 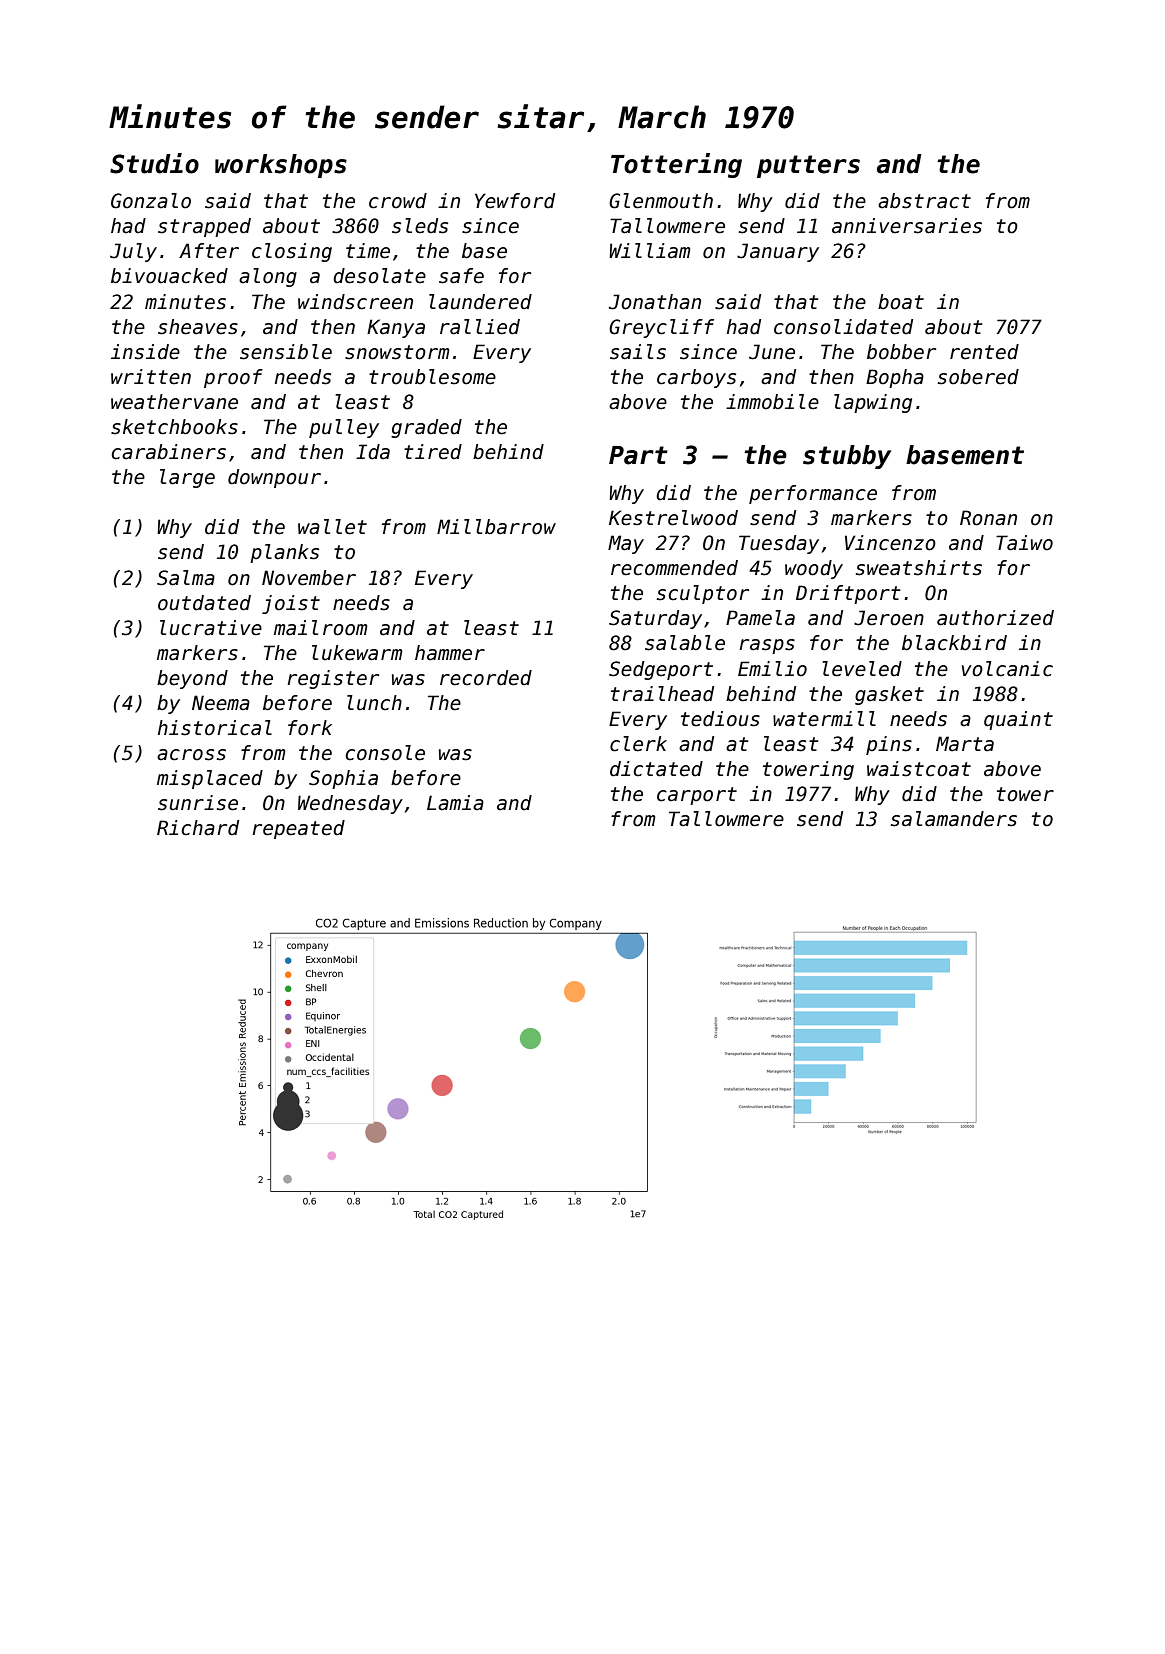 What do you see at coordinates (204, 603) in the image?
I see `outdated` at bounding box center [204, 603].
